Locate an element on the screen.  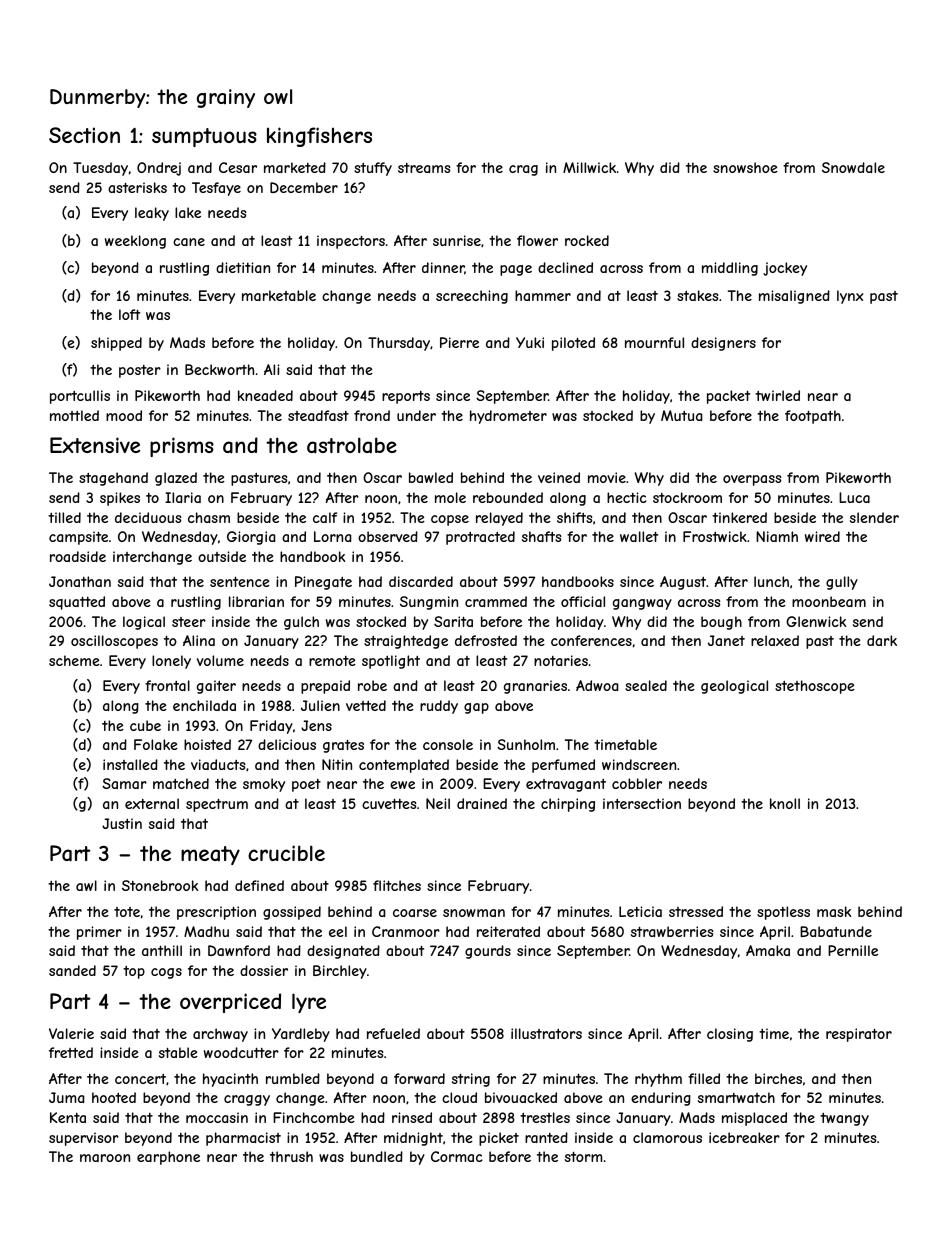
trestles is located at coordinates (545, 1117).
